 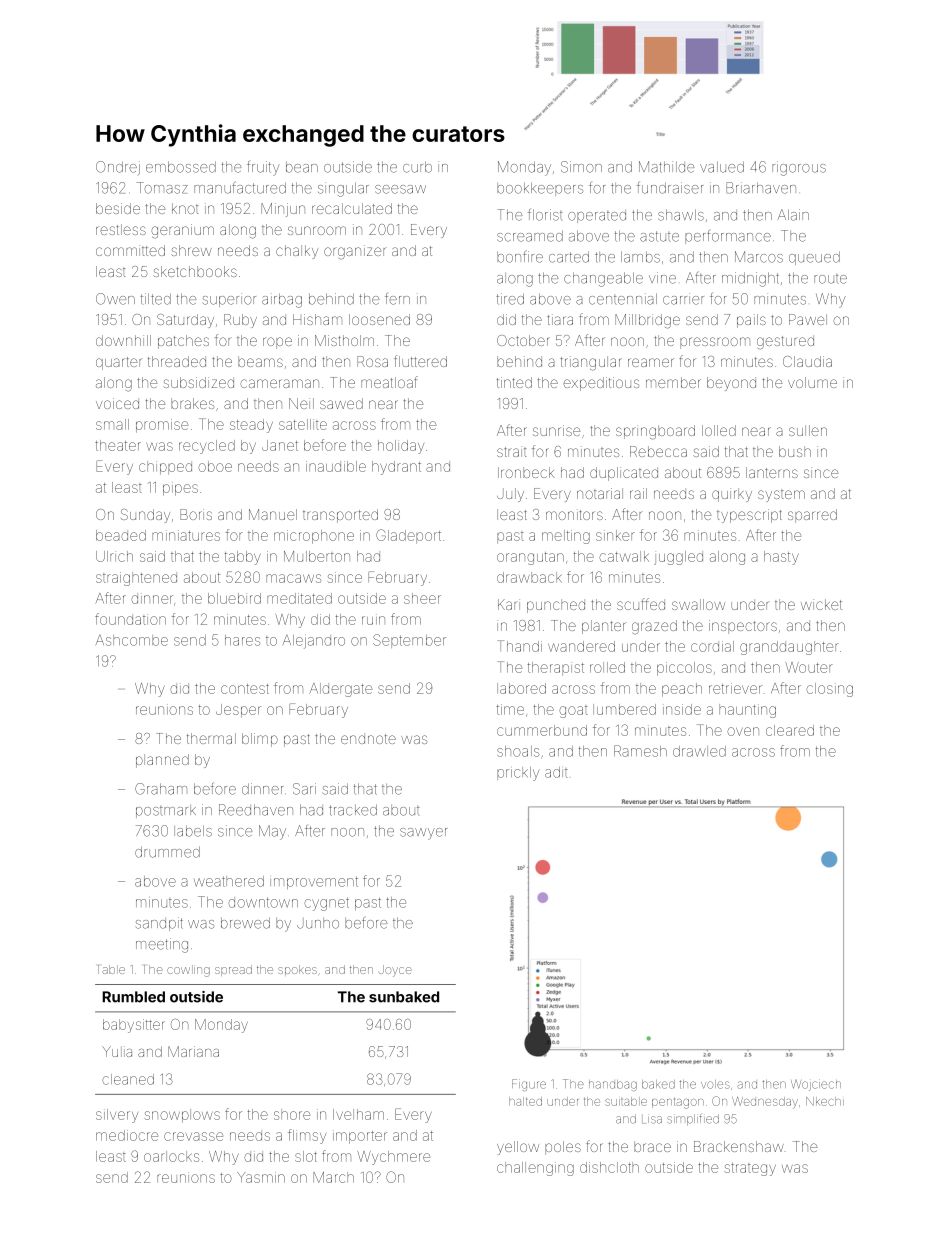 I want to click on sparred, so click(x=812, y=516).
